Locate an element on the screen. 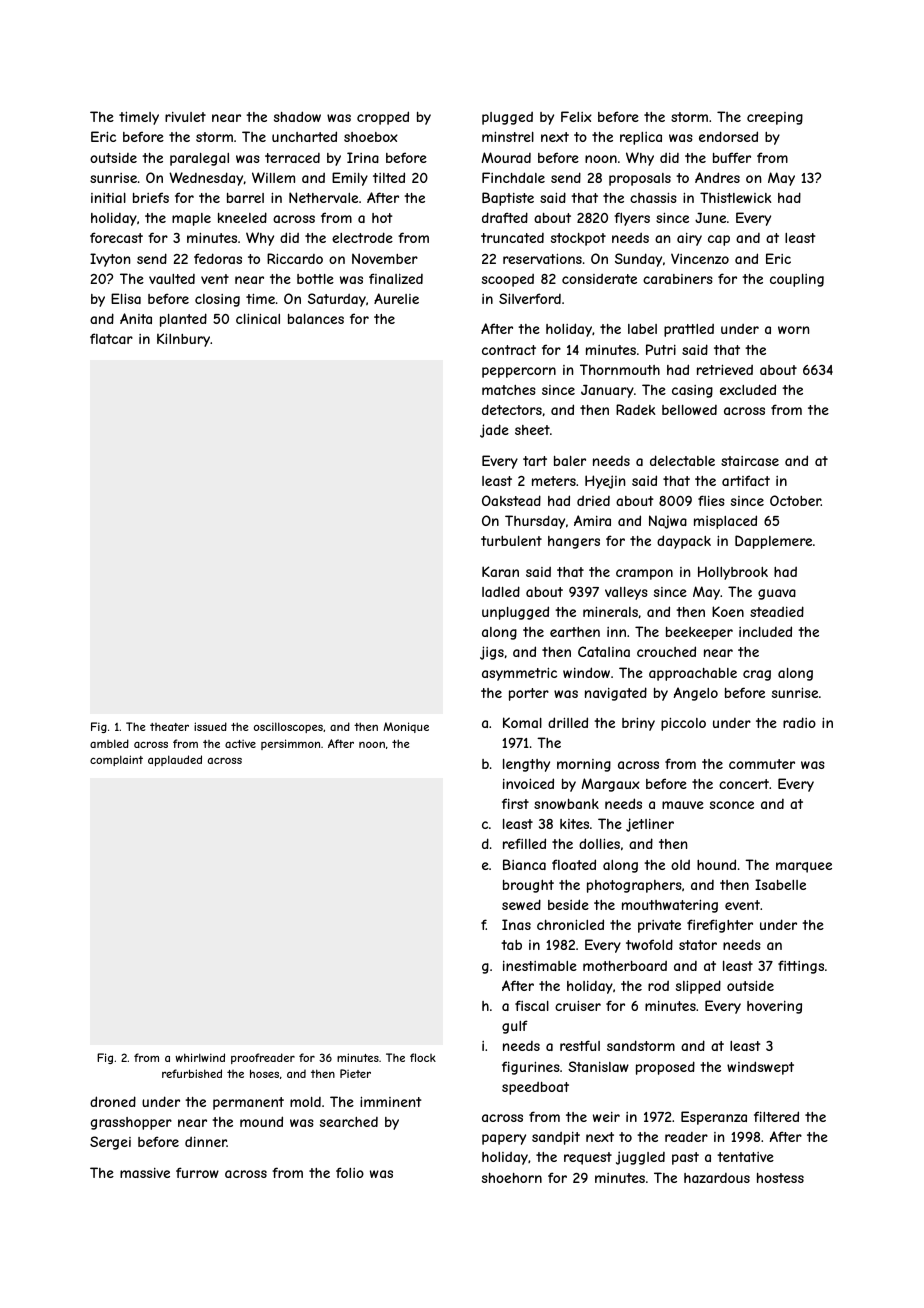 The height and width of the screenshot is (1308, 924). staircase is located at coordinates (750, 461).
